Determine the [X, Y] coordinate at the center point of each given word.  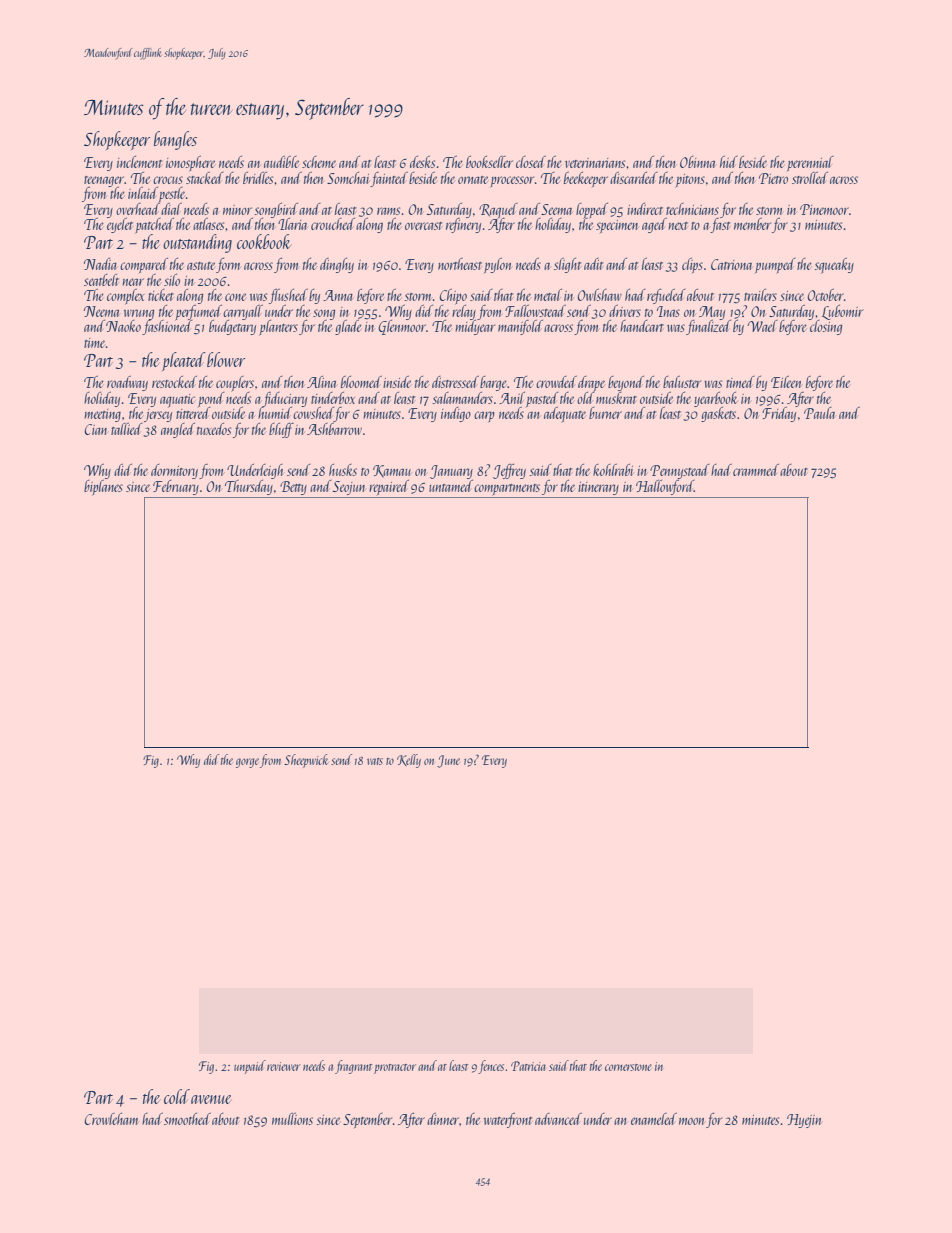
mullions [292, 1119]
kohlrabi [613, 470]
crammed [756, 470]
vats [375, 761]
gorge [247, 763]
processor [512, 181]
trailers [760, 295]
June [448, 761]
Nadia [100, 264]
